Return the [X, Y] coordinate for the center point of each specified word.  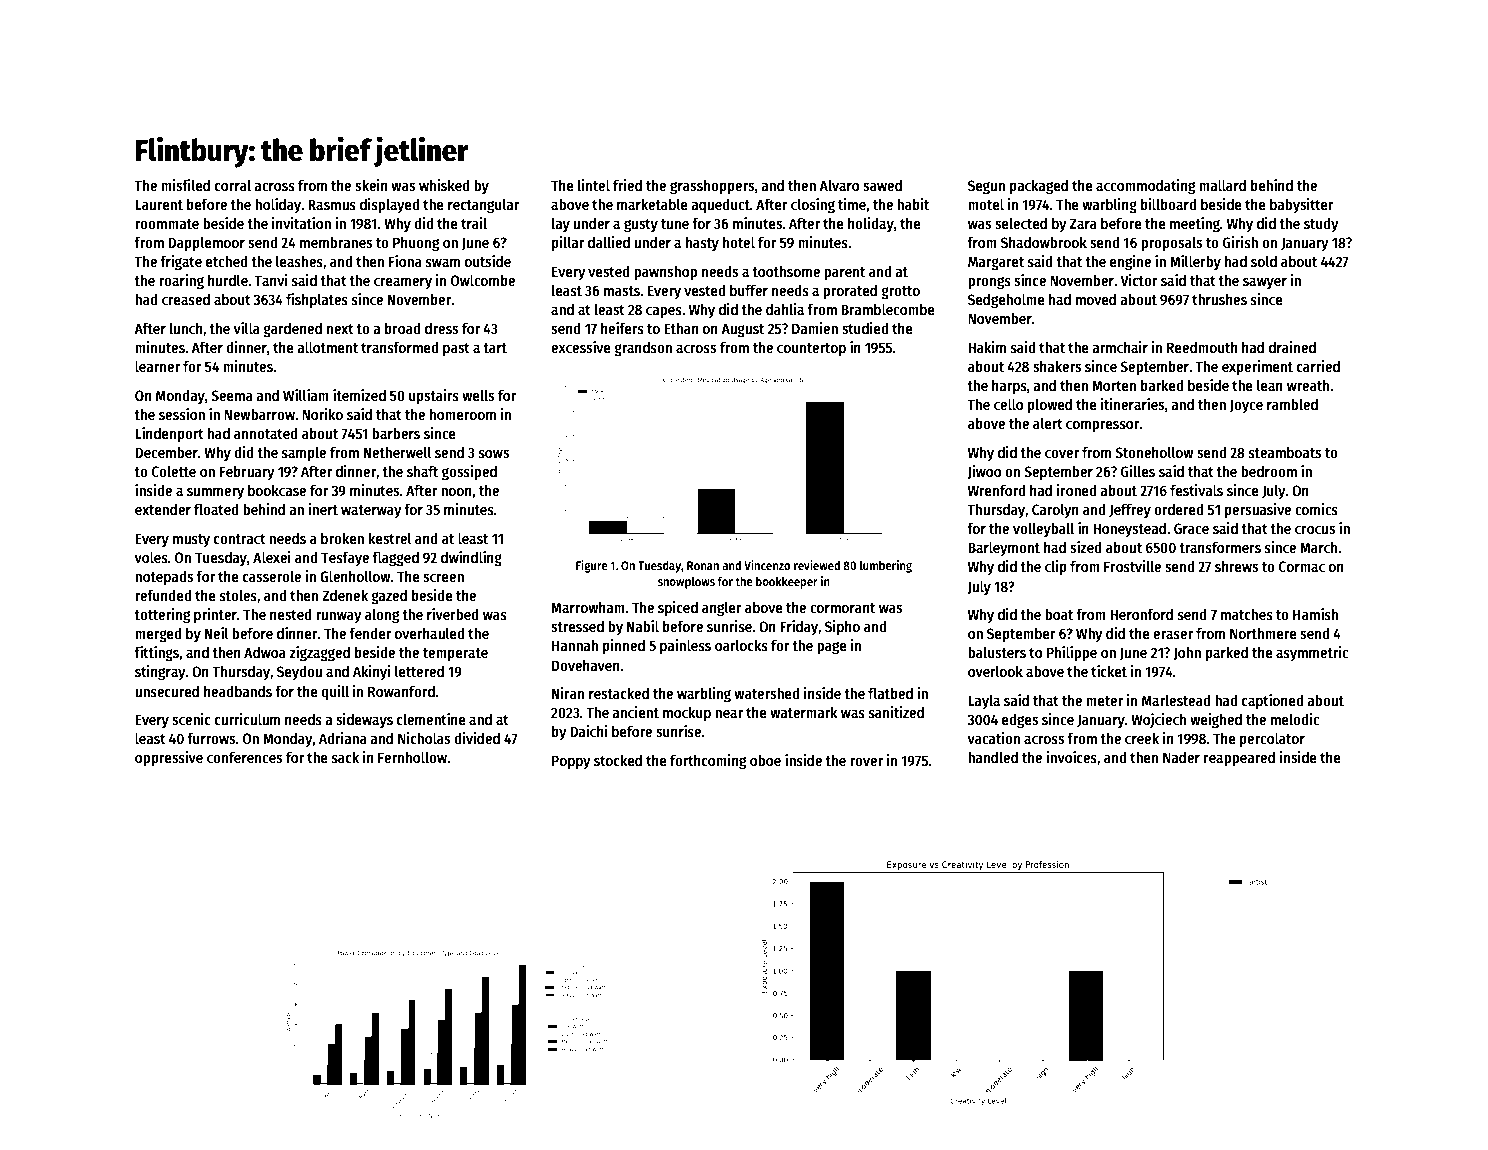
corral [233, 185]
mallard [1222, 185]
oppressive [169, 758]
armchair [1120, 347]
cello [1008, 404]
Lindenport [169, 434]
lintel [594, 185]
